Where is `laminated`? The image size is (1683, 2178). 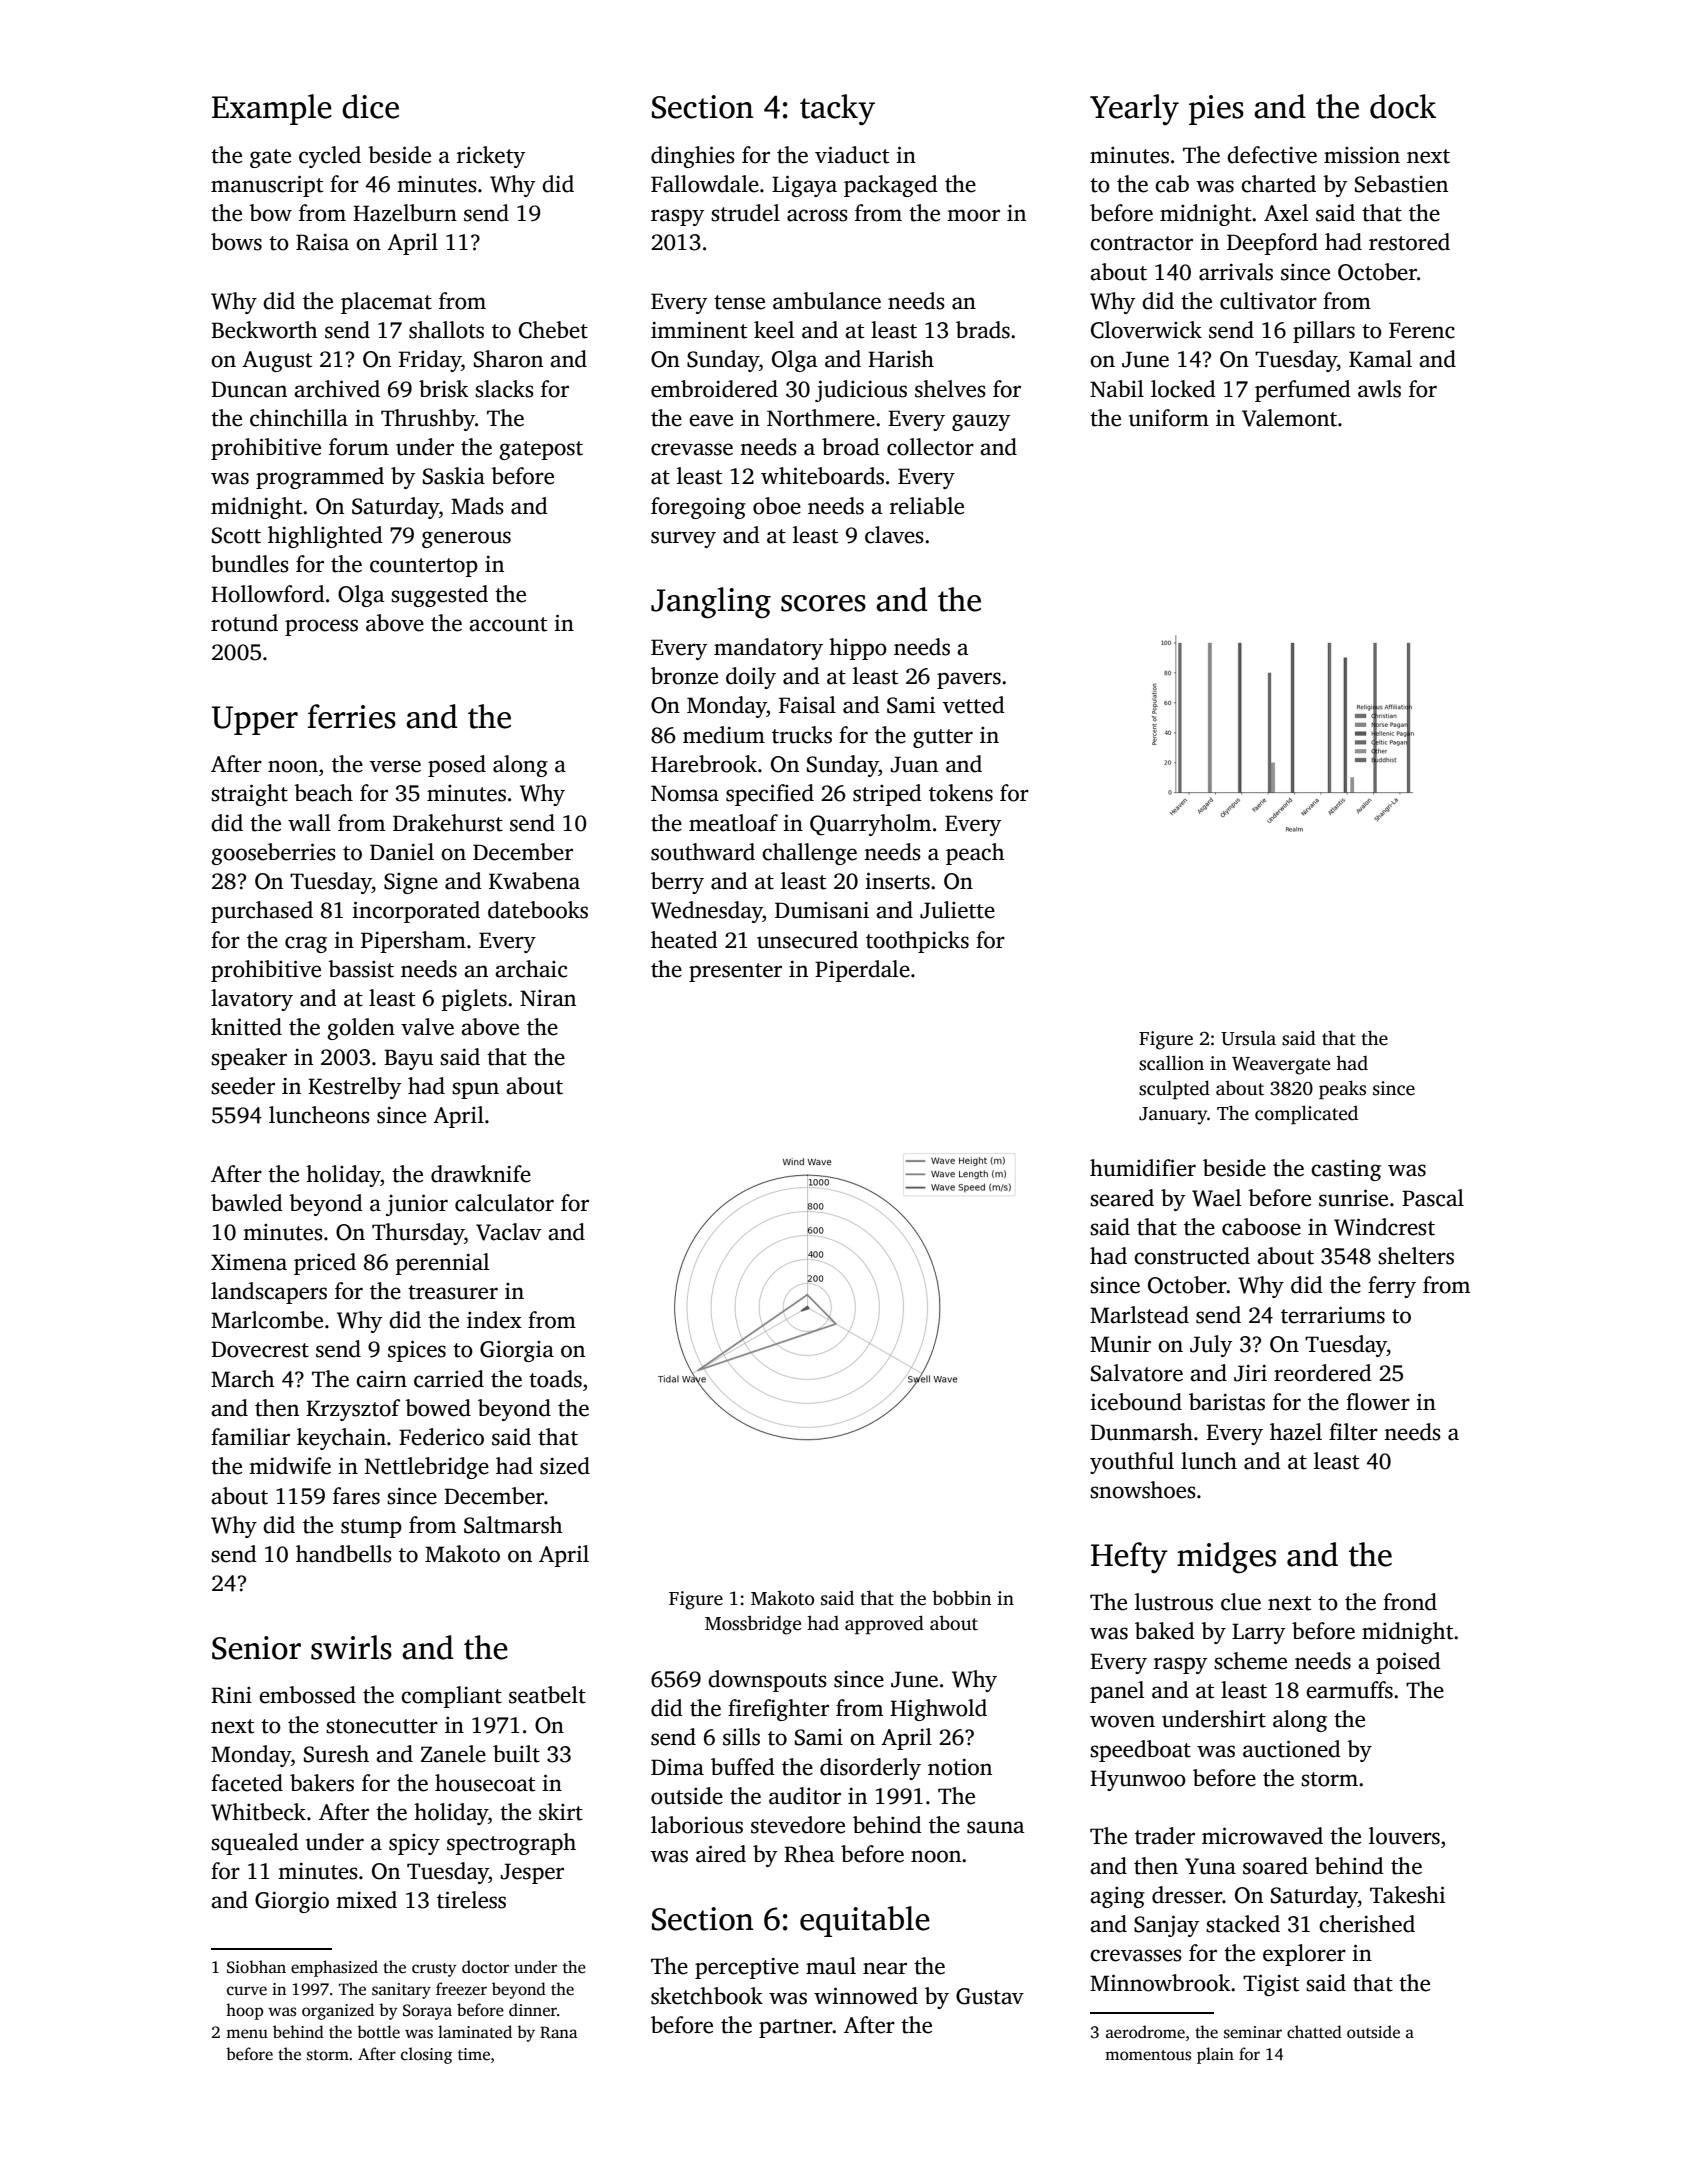
laminated is located at coordinates (475, 2031).
